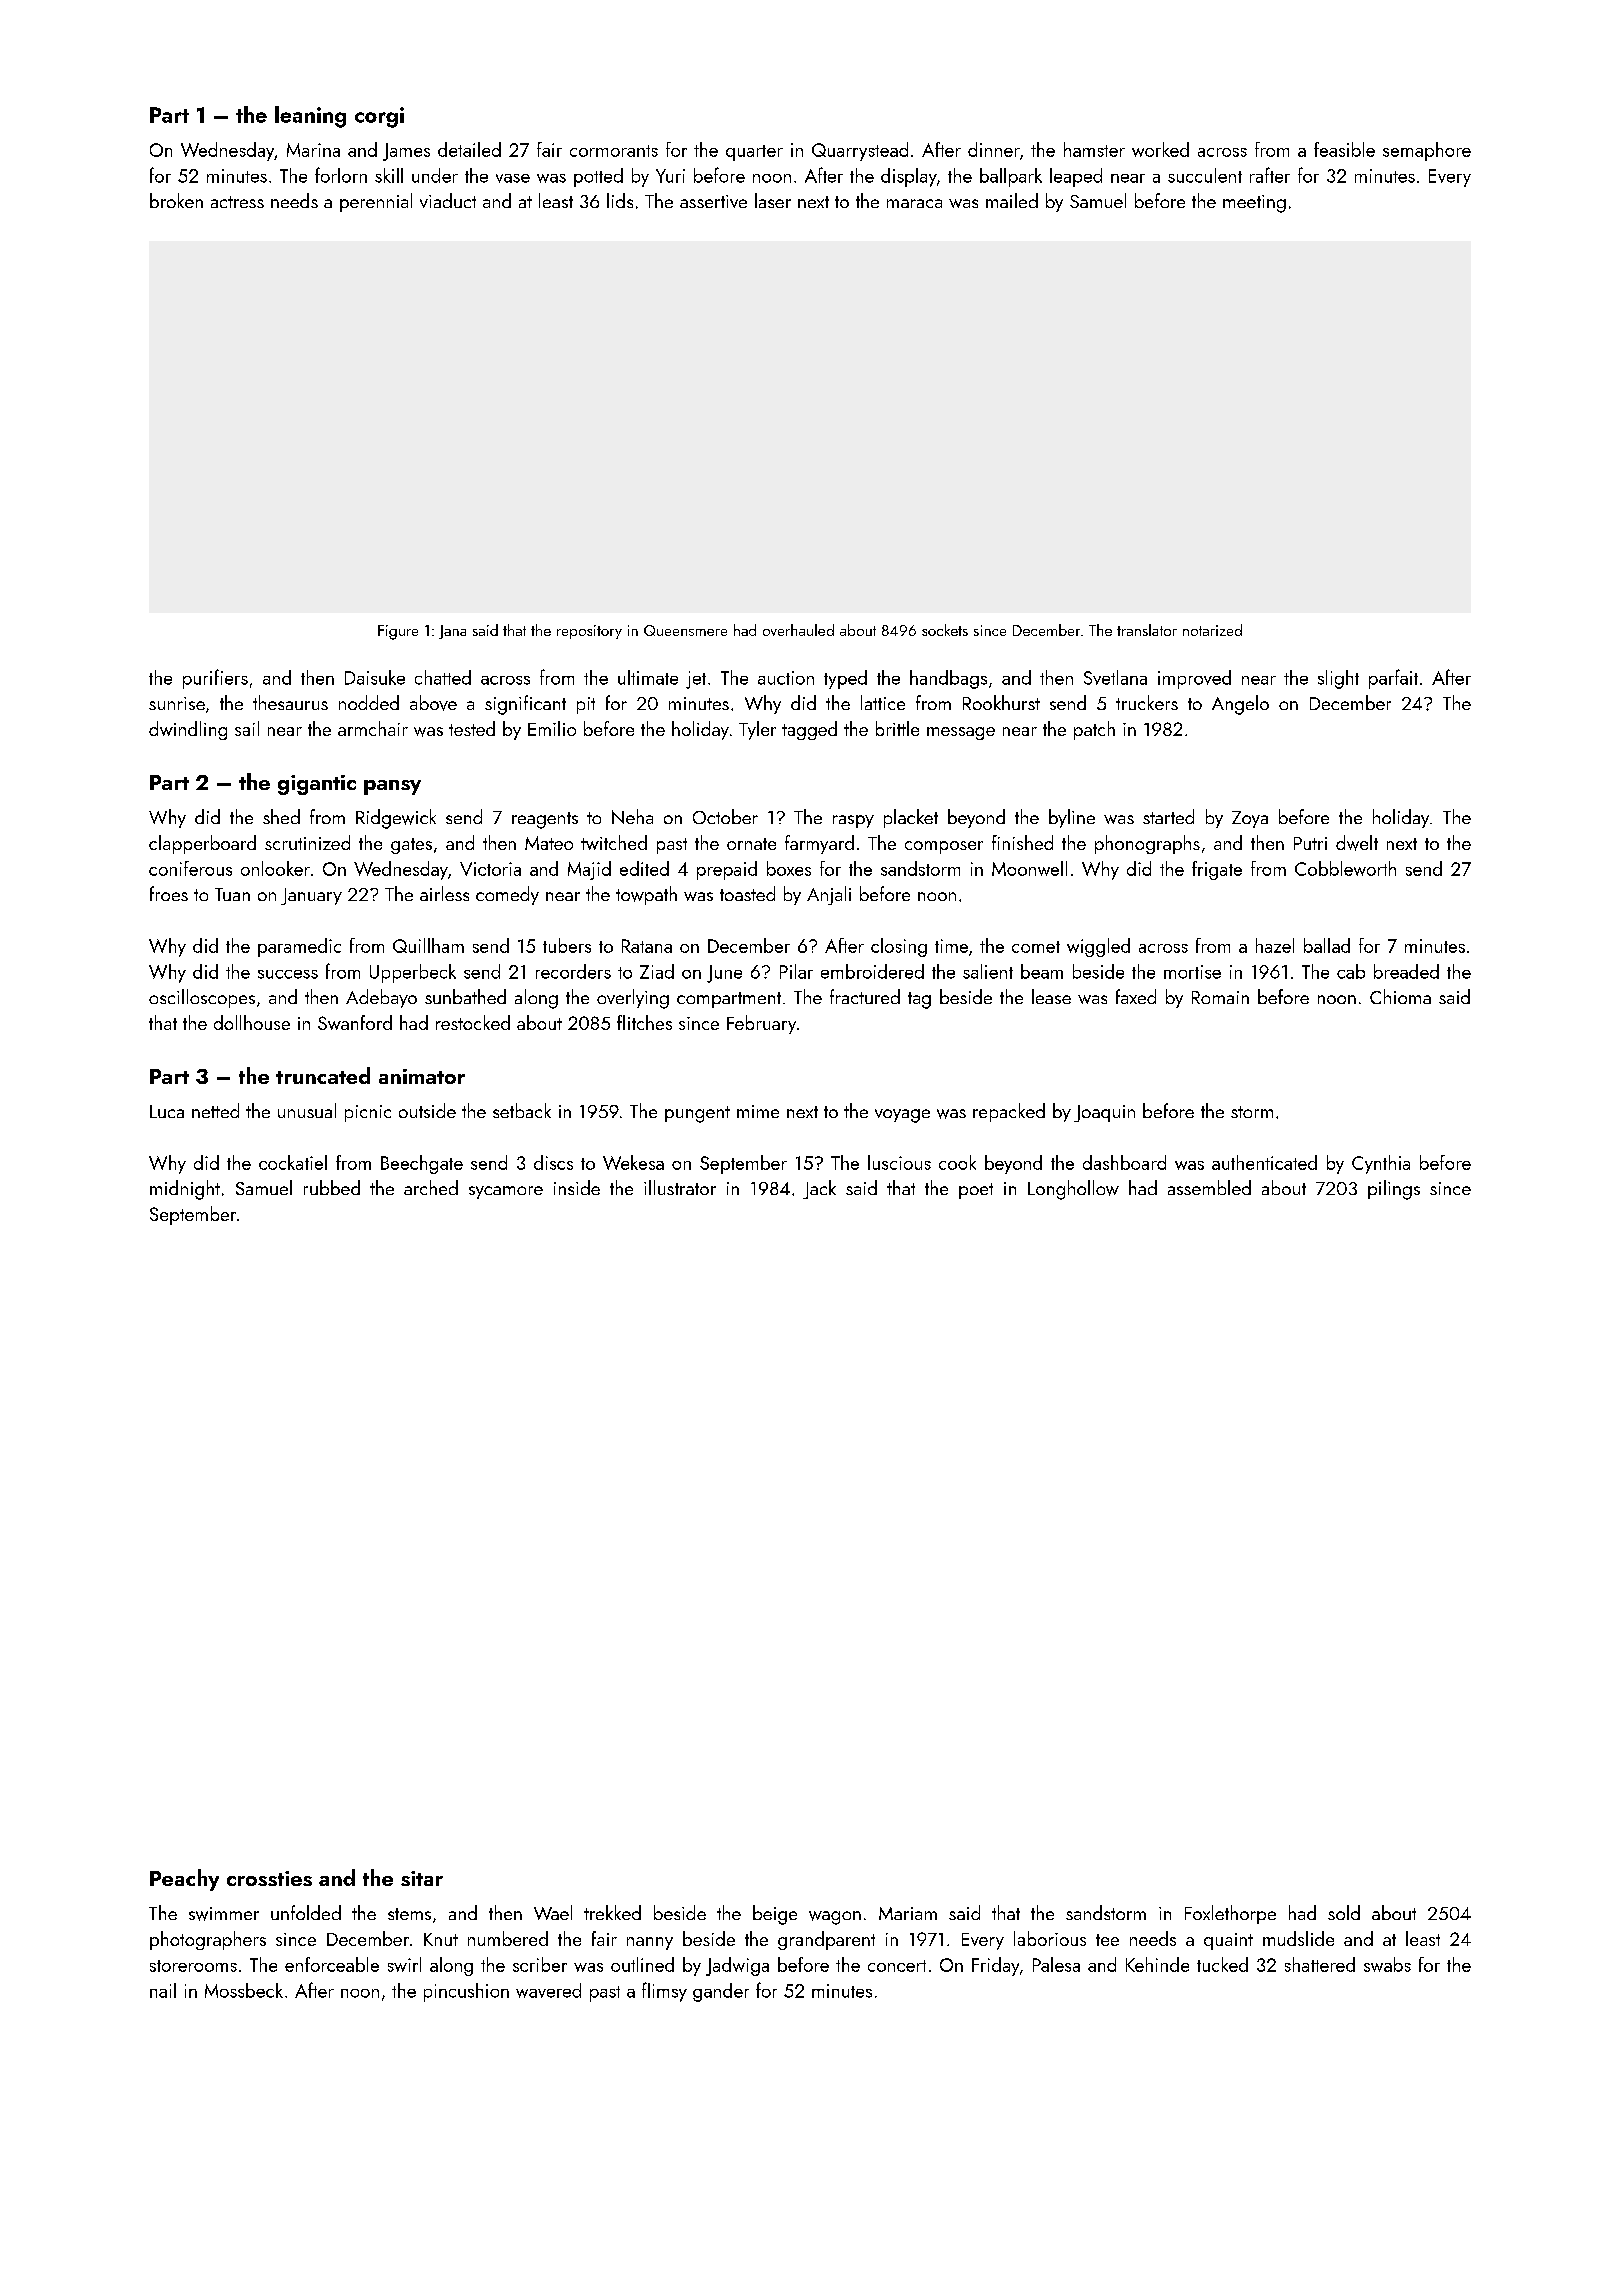 Image resolution: width=1620 pixels, height=2292 pixels. Describe the element at coordinates (721, 1992) in the image. I see `gander` at that location.
